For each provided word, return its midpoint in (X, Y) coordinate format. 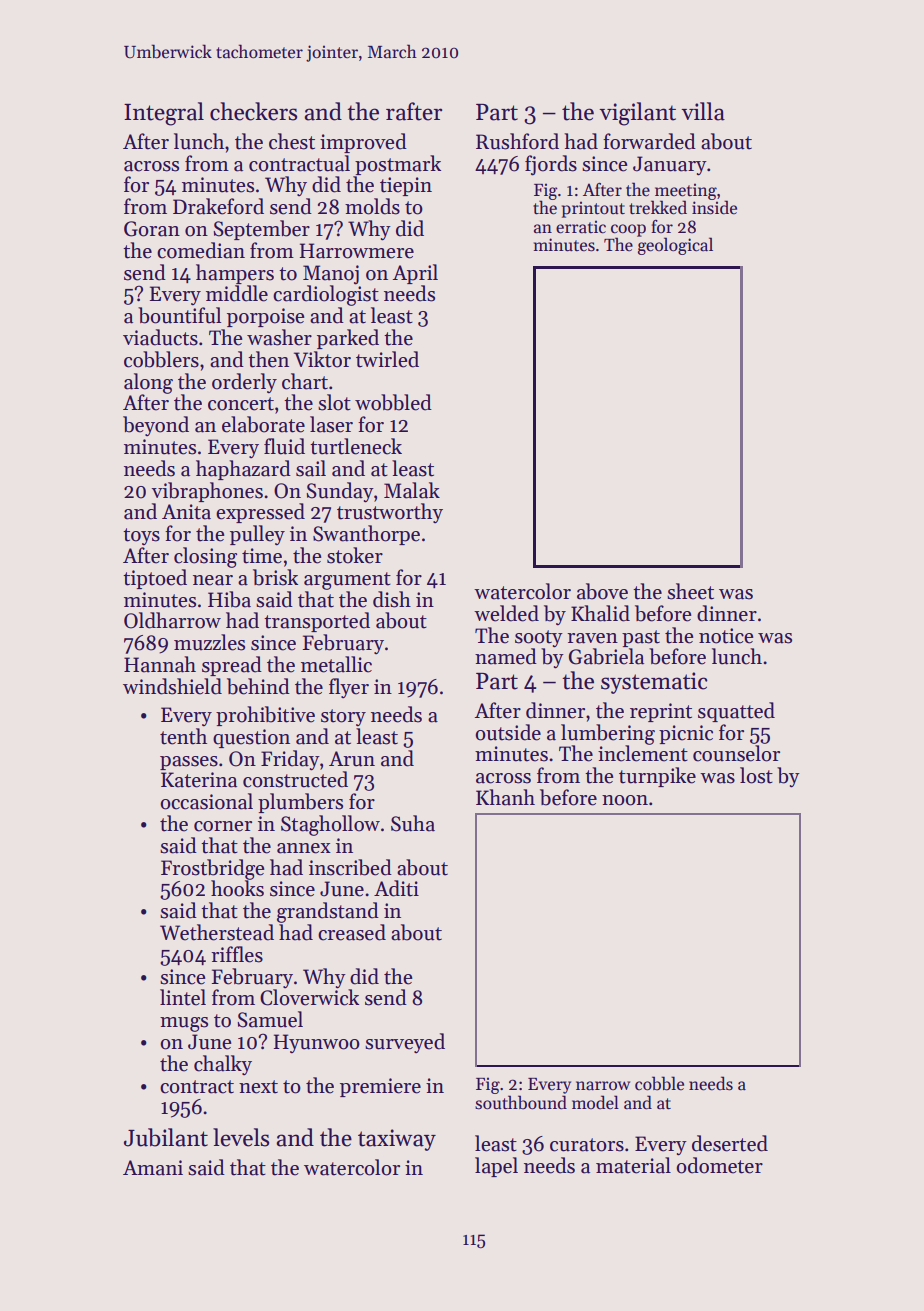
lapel (496, 1167)
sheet (690, 591)
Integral (164, 114)
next (258, 1087)
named (506, 656)
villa (703, 111)
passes (189, 763)
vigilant (637, 114)
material (633, 1165)
